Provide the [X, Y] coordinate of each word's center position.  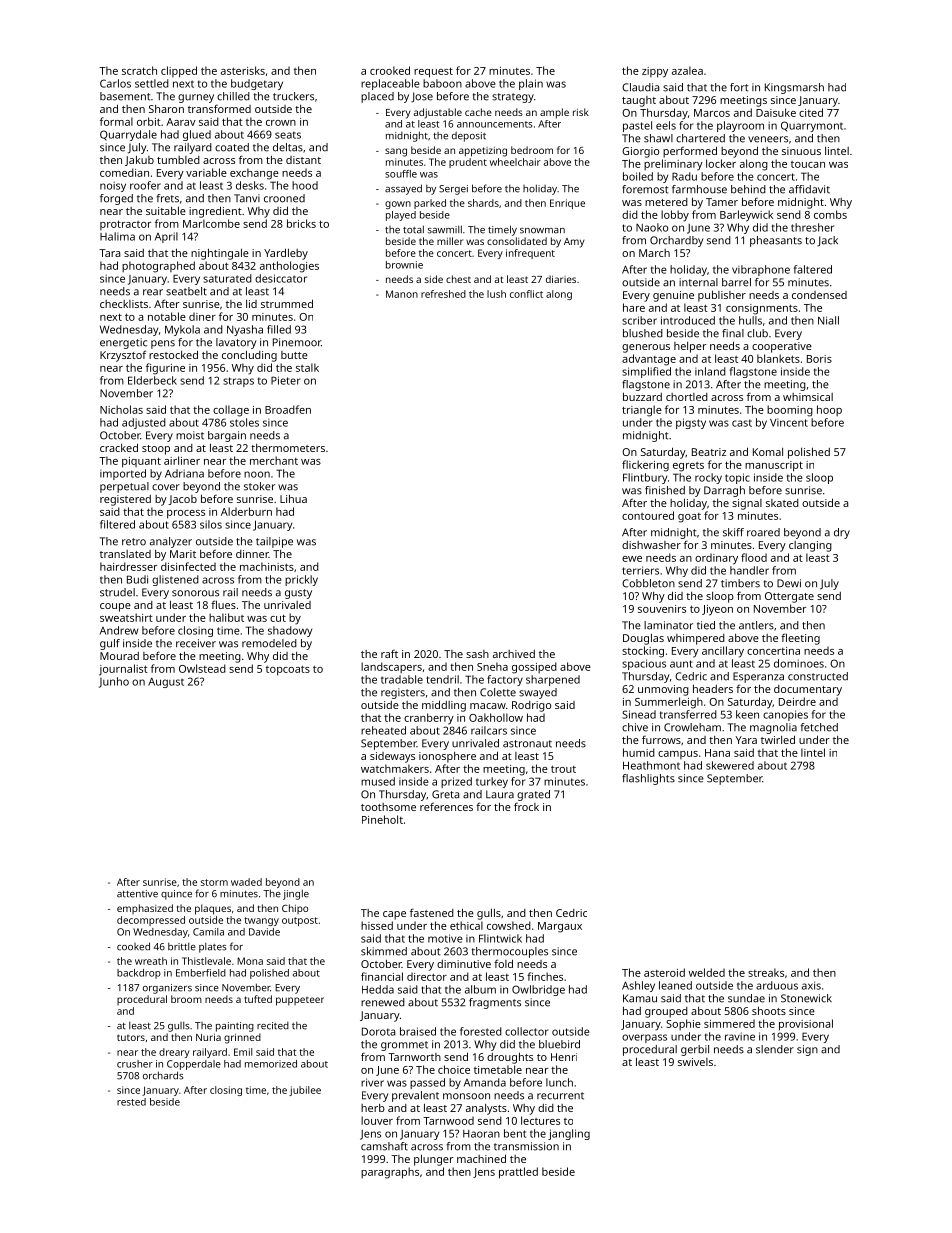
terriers [640, 570]
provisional [806, 1025]
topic [737, 478]
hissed [377, 925]
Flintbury [645, 478]
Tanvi [247, 198]
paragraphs [390, 1173]
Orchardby [677, 241]
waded [246, 882]
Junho [114, 682]
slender [775, 1049]
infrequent [530, 254]
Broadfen [288, 409]
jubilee [305, 1091]
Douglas [643, 639]
